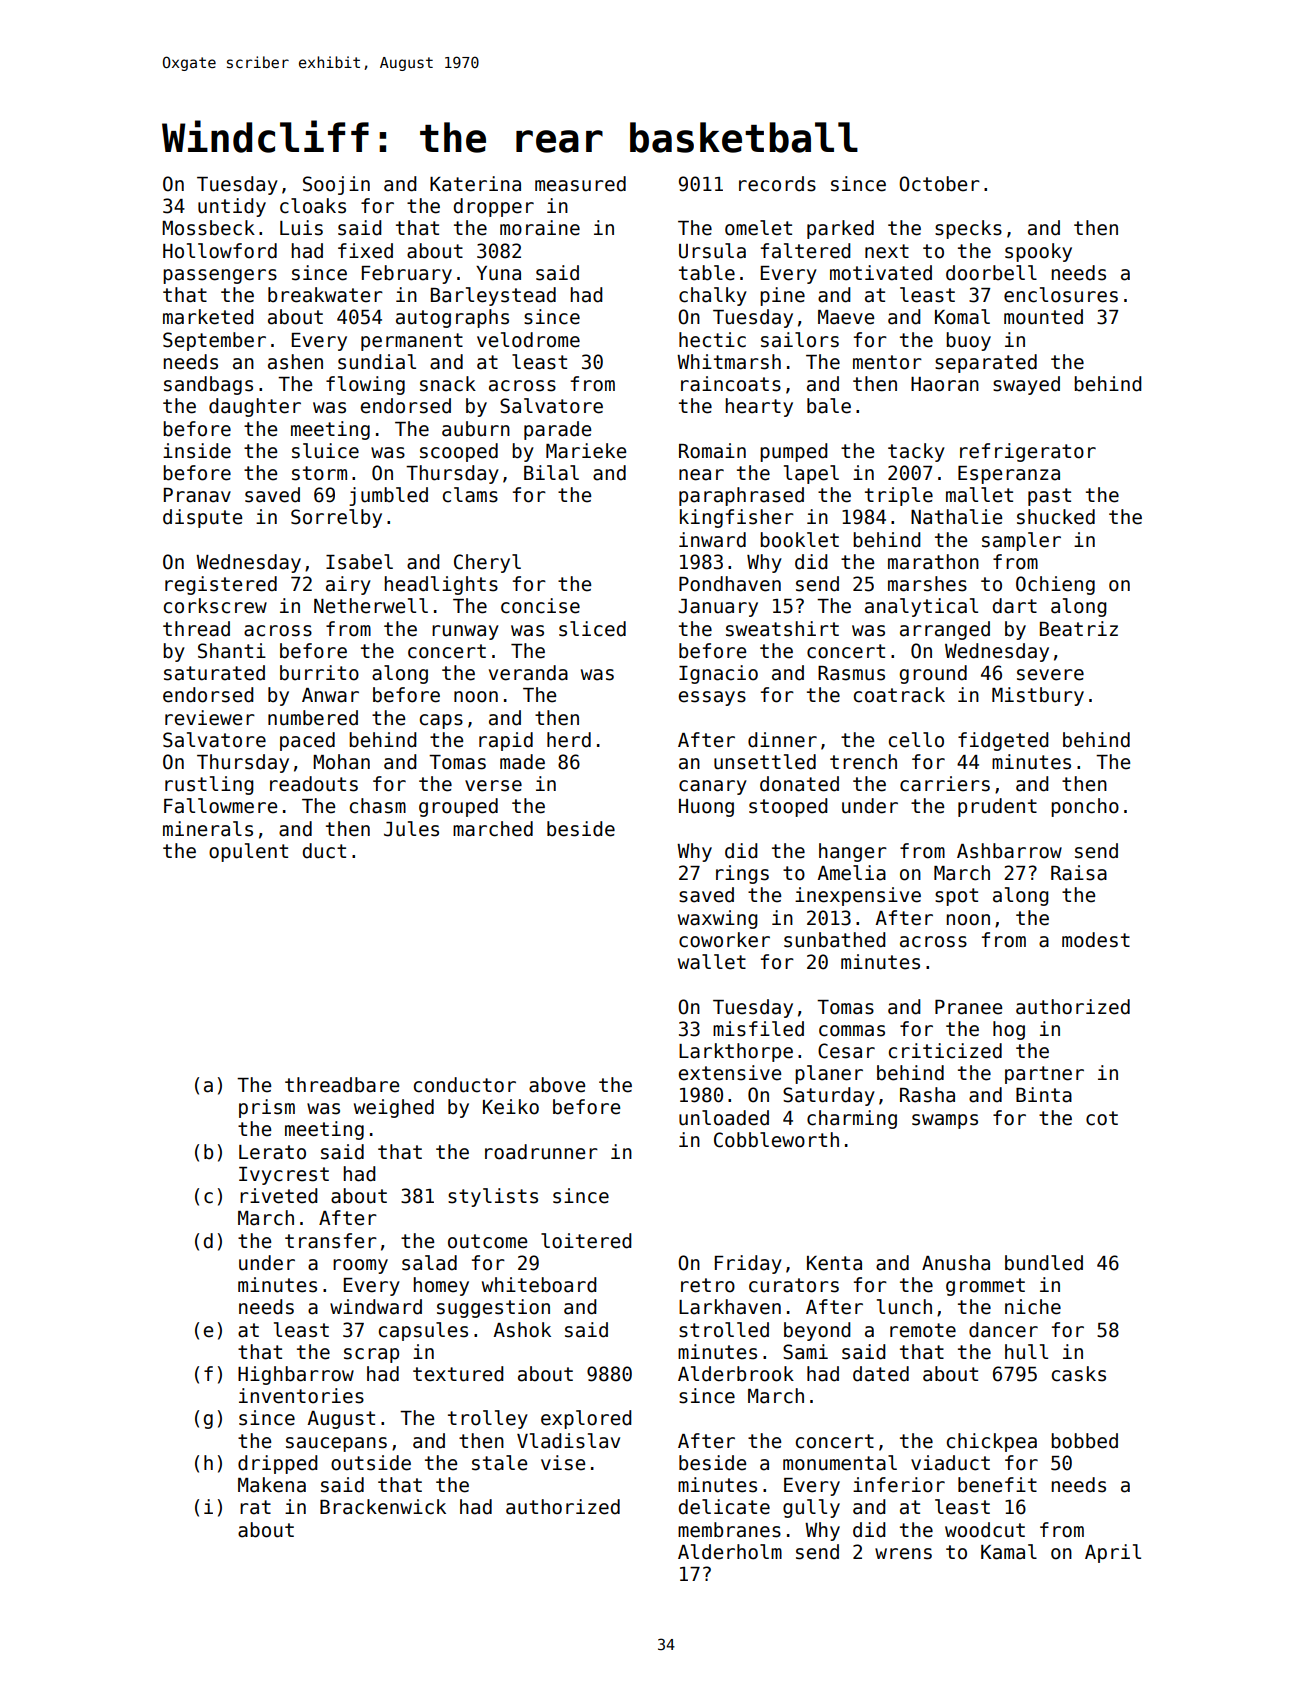  What do you see at coordinates (968, 229) in the image?
I see `specks` at bounding box center [968, 229].
